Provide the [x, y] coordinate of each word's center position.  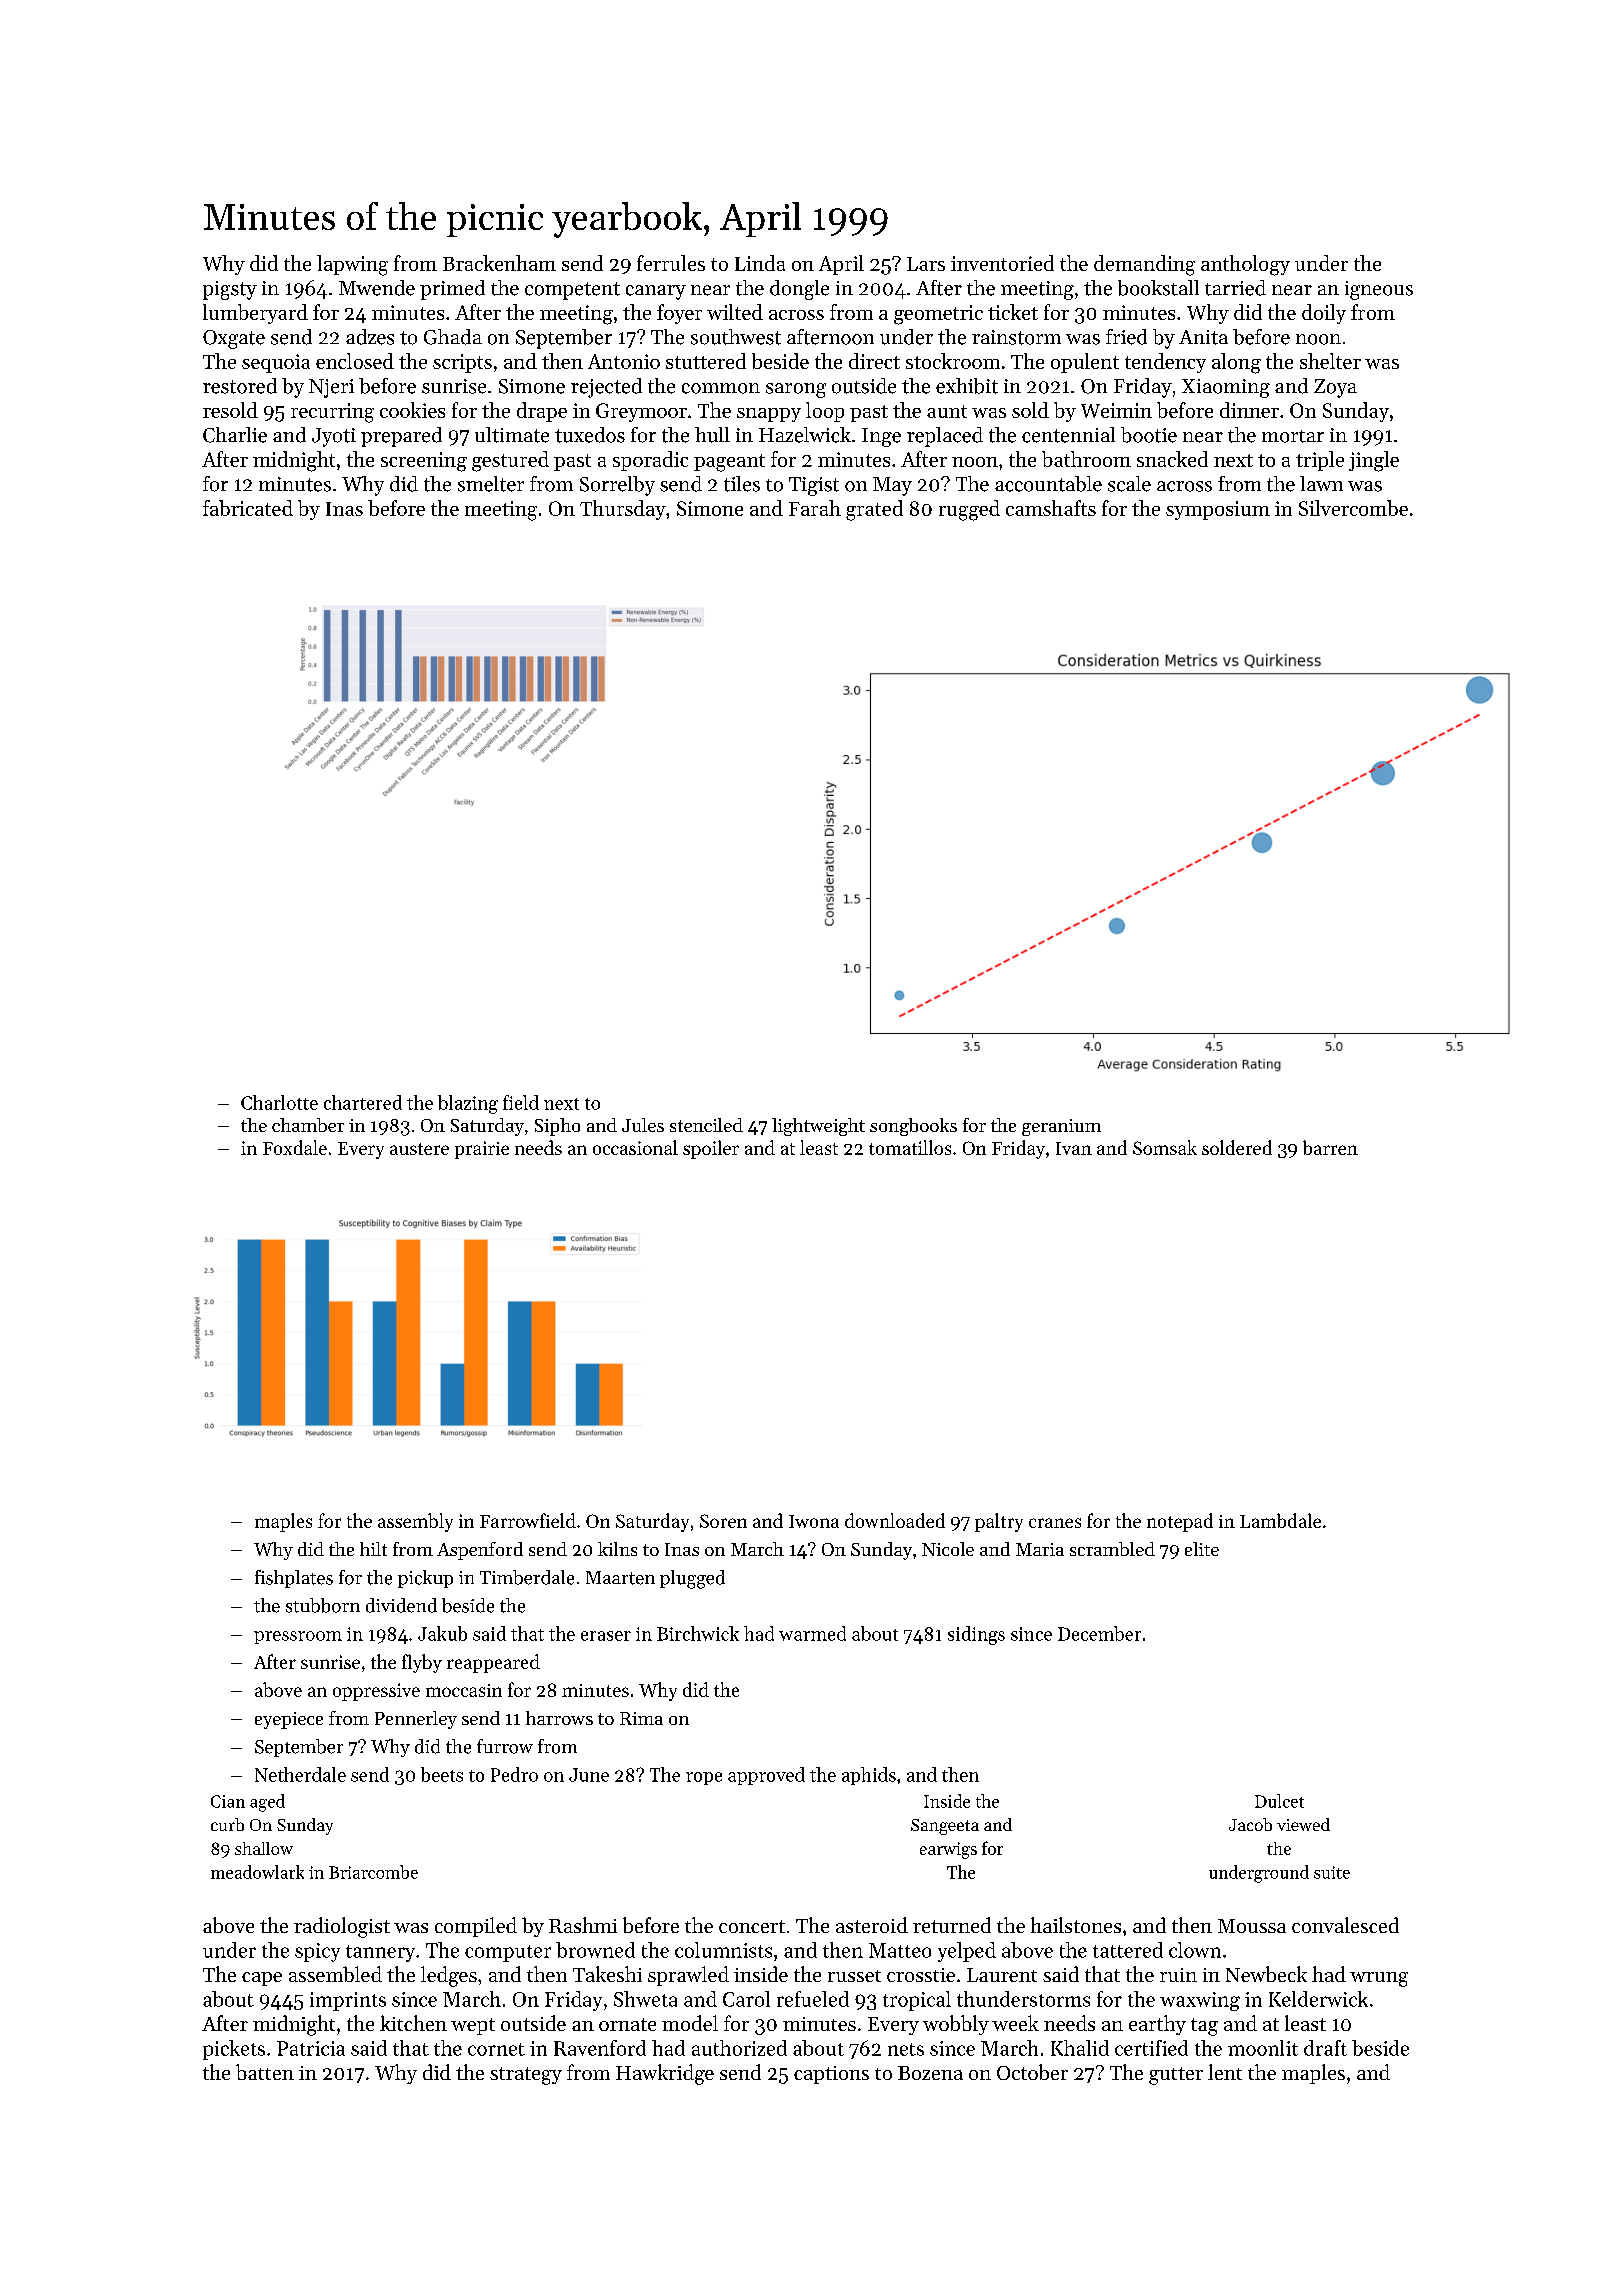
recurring [332, 413]
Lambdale [1280, 1520]
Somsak [1165, 1147]
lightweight [818, 1127]
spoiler [711, 1149]
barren [1330, 1147]
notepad [1180, 1522]
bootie [1149, 435]
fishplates [294, 1579]
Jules [643, 1125]
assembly [415, 1522]
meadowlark [257, 1872]
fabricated [248, 508]
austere [419, 1149]
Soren [723, 1521]
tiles [742, 484]
